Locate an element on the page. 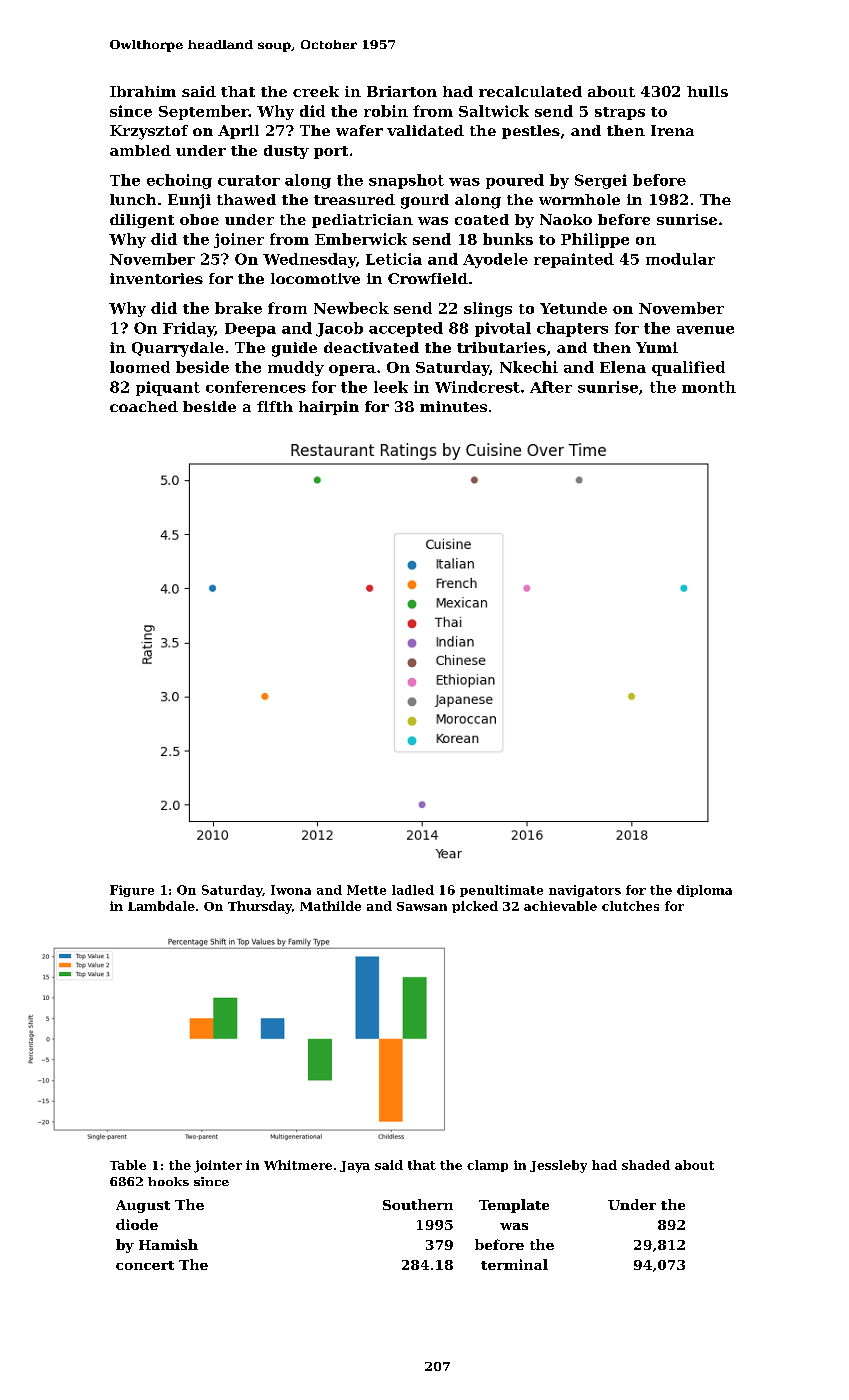 Image resolution: width=849 pixels, height=1400 pixels. Yetunde is located at coordinates (573, 308).
